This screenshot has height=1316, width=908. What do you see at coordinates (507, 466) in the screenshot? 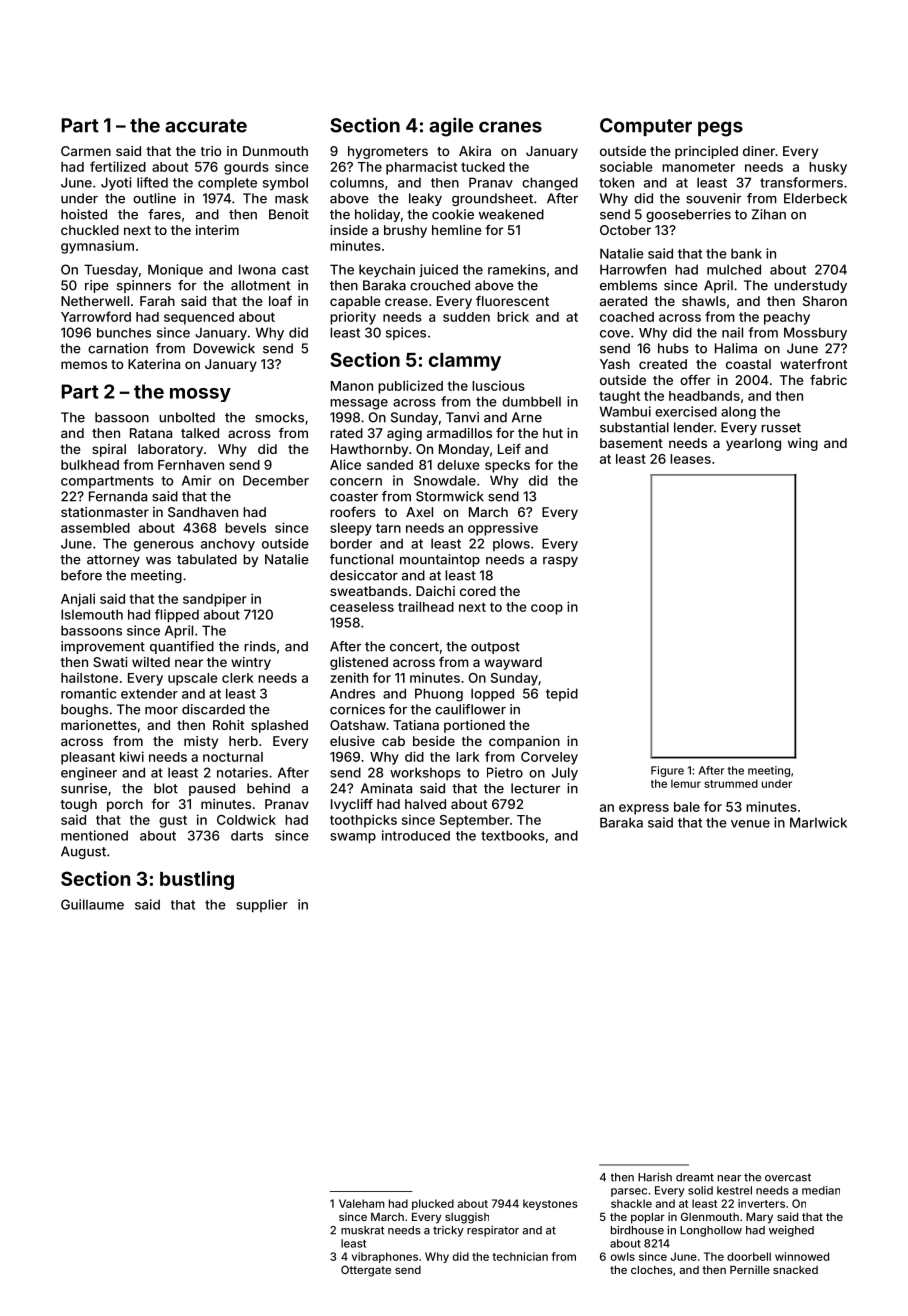
I see `specks` at bounding box center [507, 466].
